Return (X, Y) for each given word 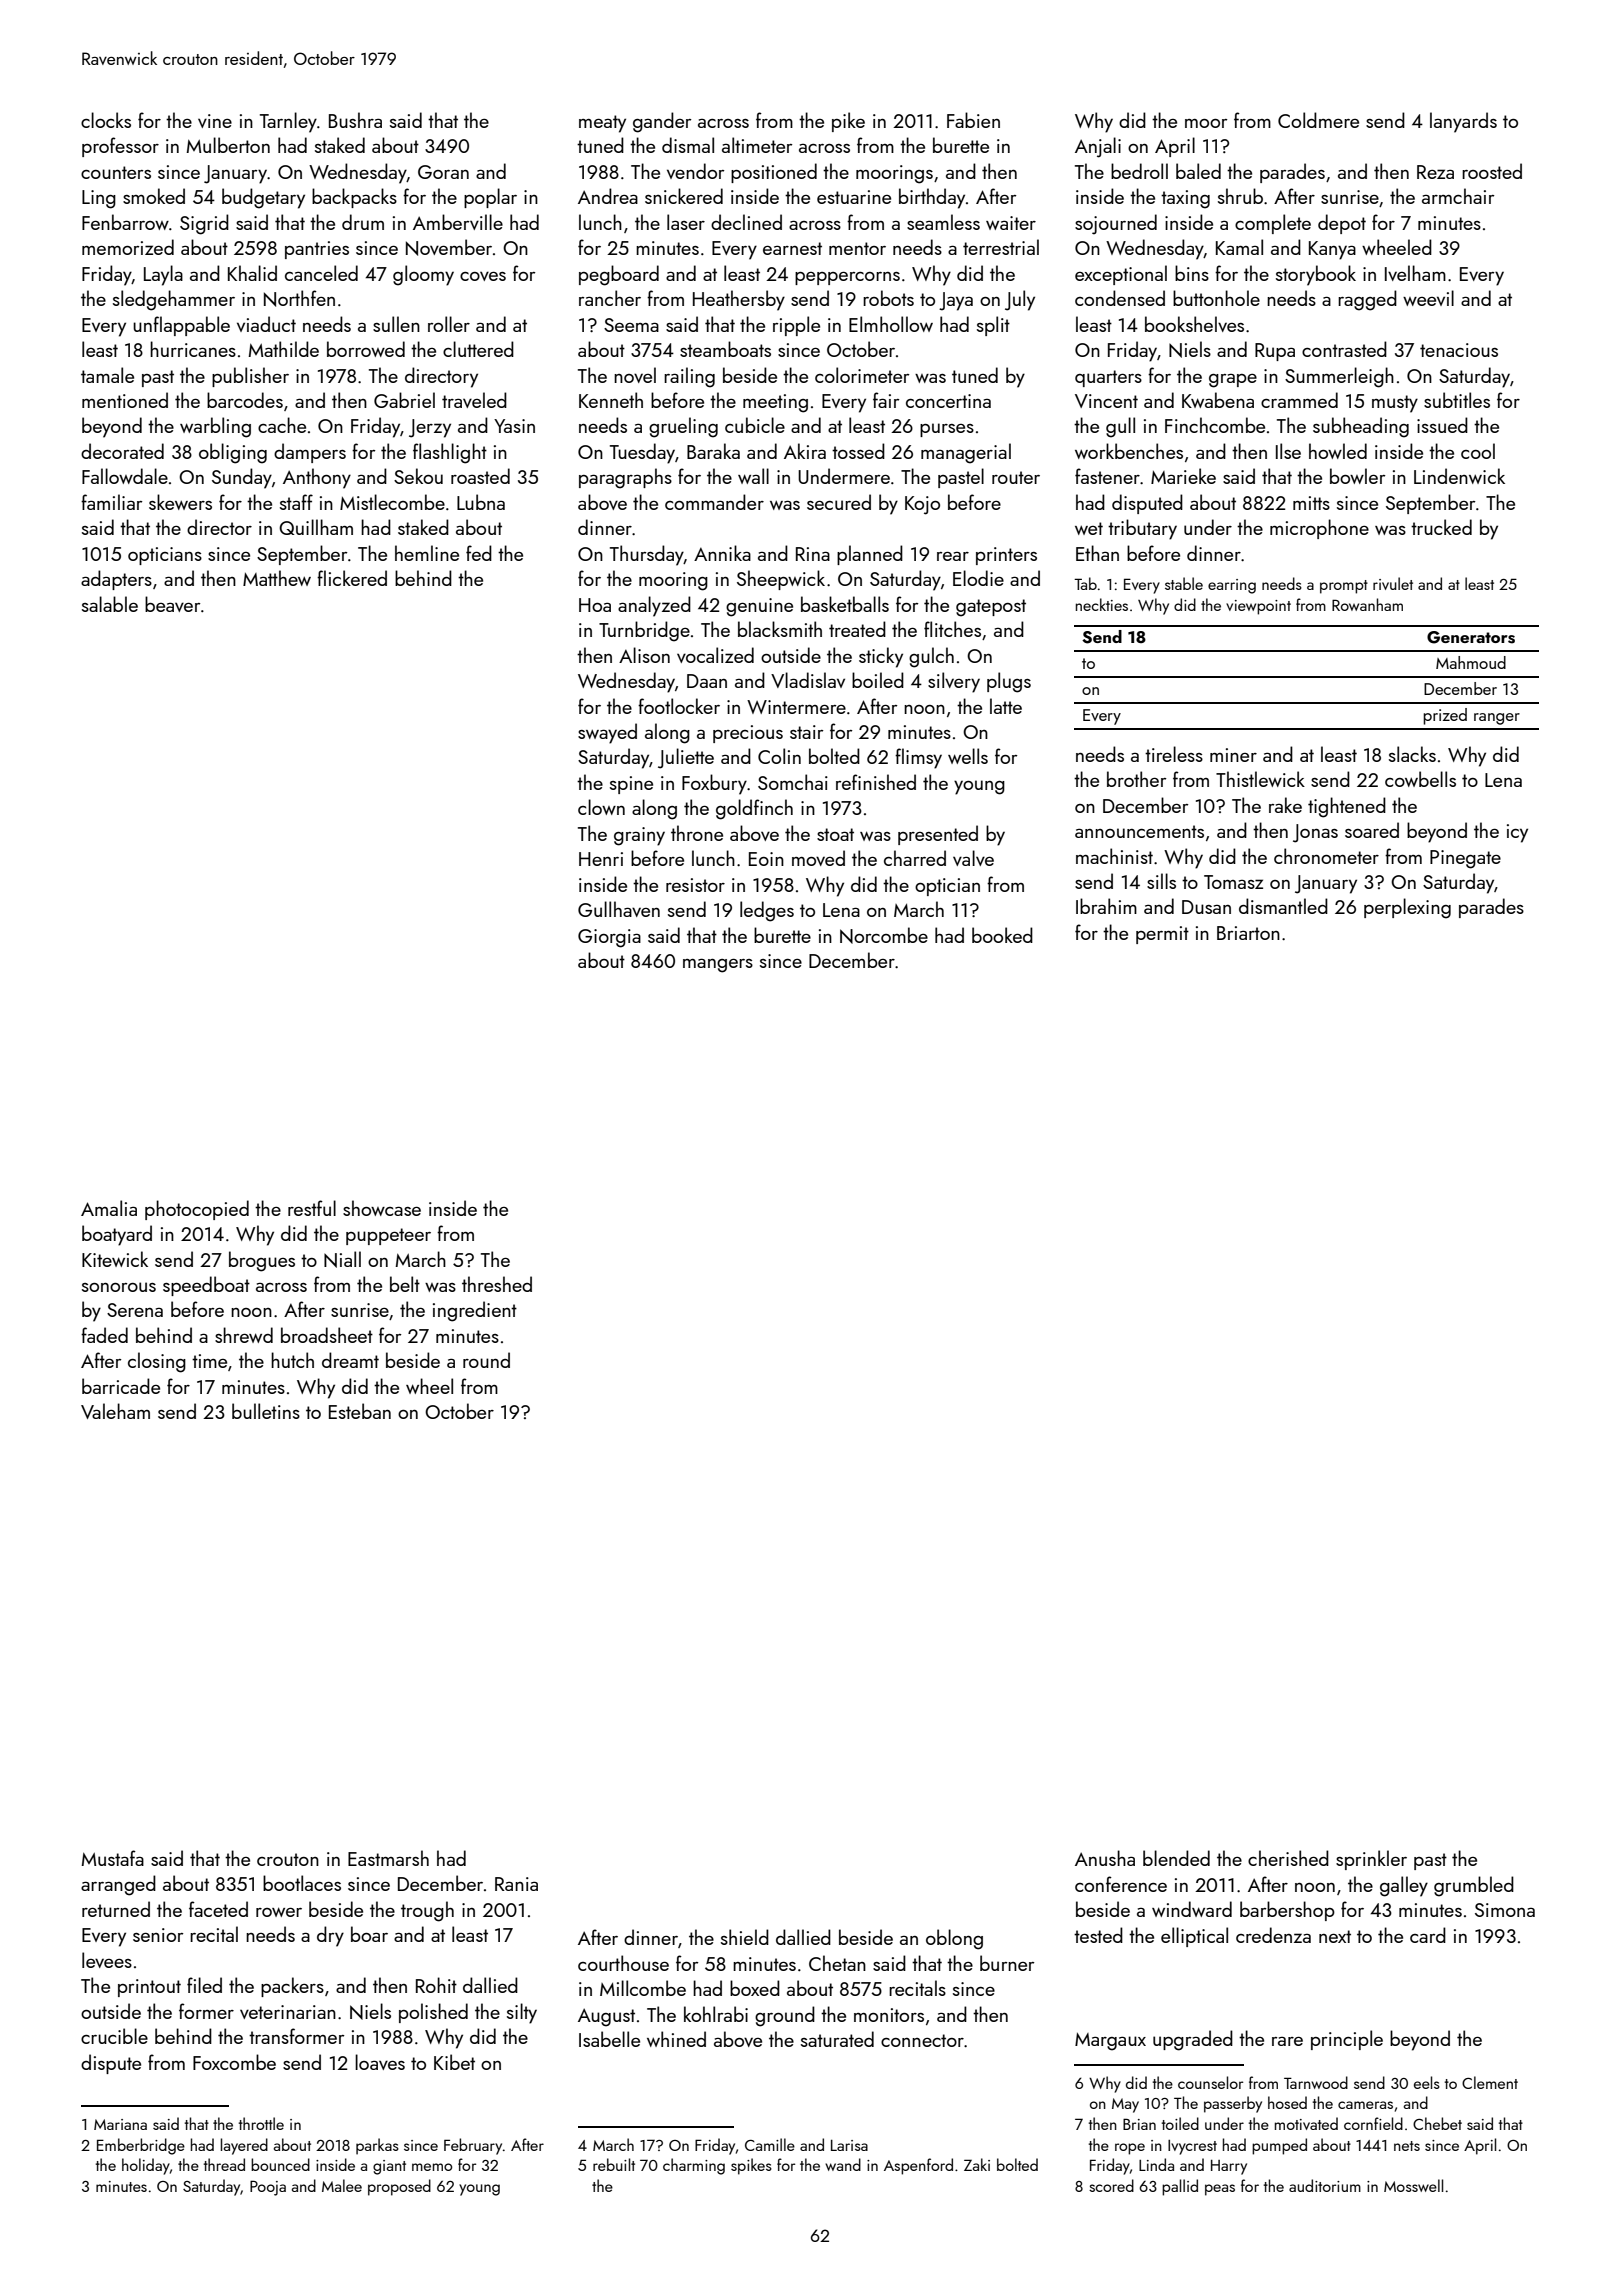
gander (662, 122)
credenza (1273, 1935)
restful (312, 1208)
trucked (1441, 527)
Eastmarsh (388, 1858)
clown (601, 807)
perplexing (1407, 908)
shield (745, 1937)
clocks (106, 120)
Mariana (120, 2124)
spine (631, 785)
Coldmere (1318, 120)
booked (1002, 935)
